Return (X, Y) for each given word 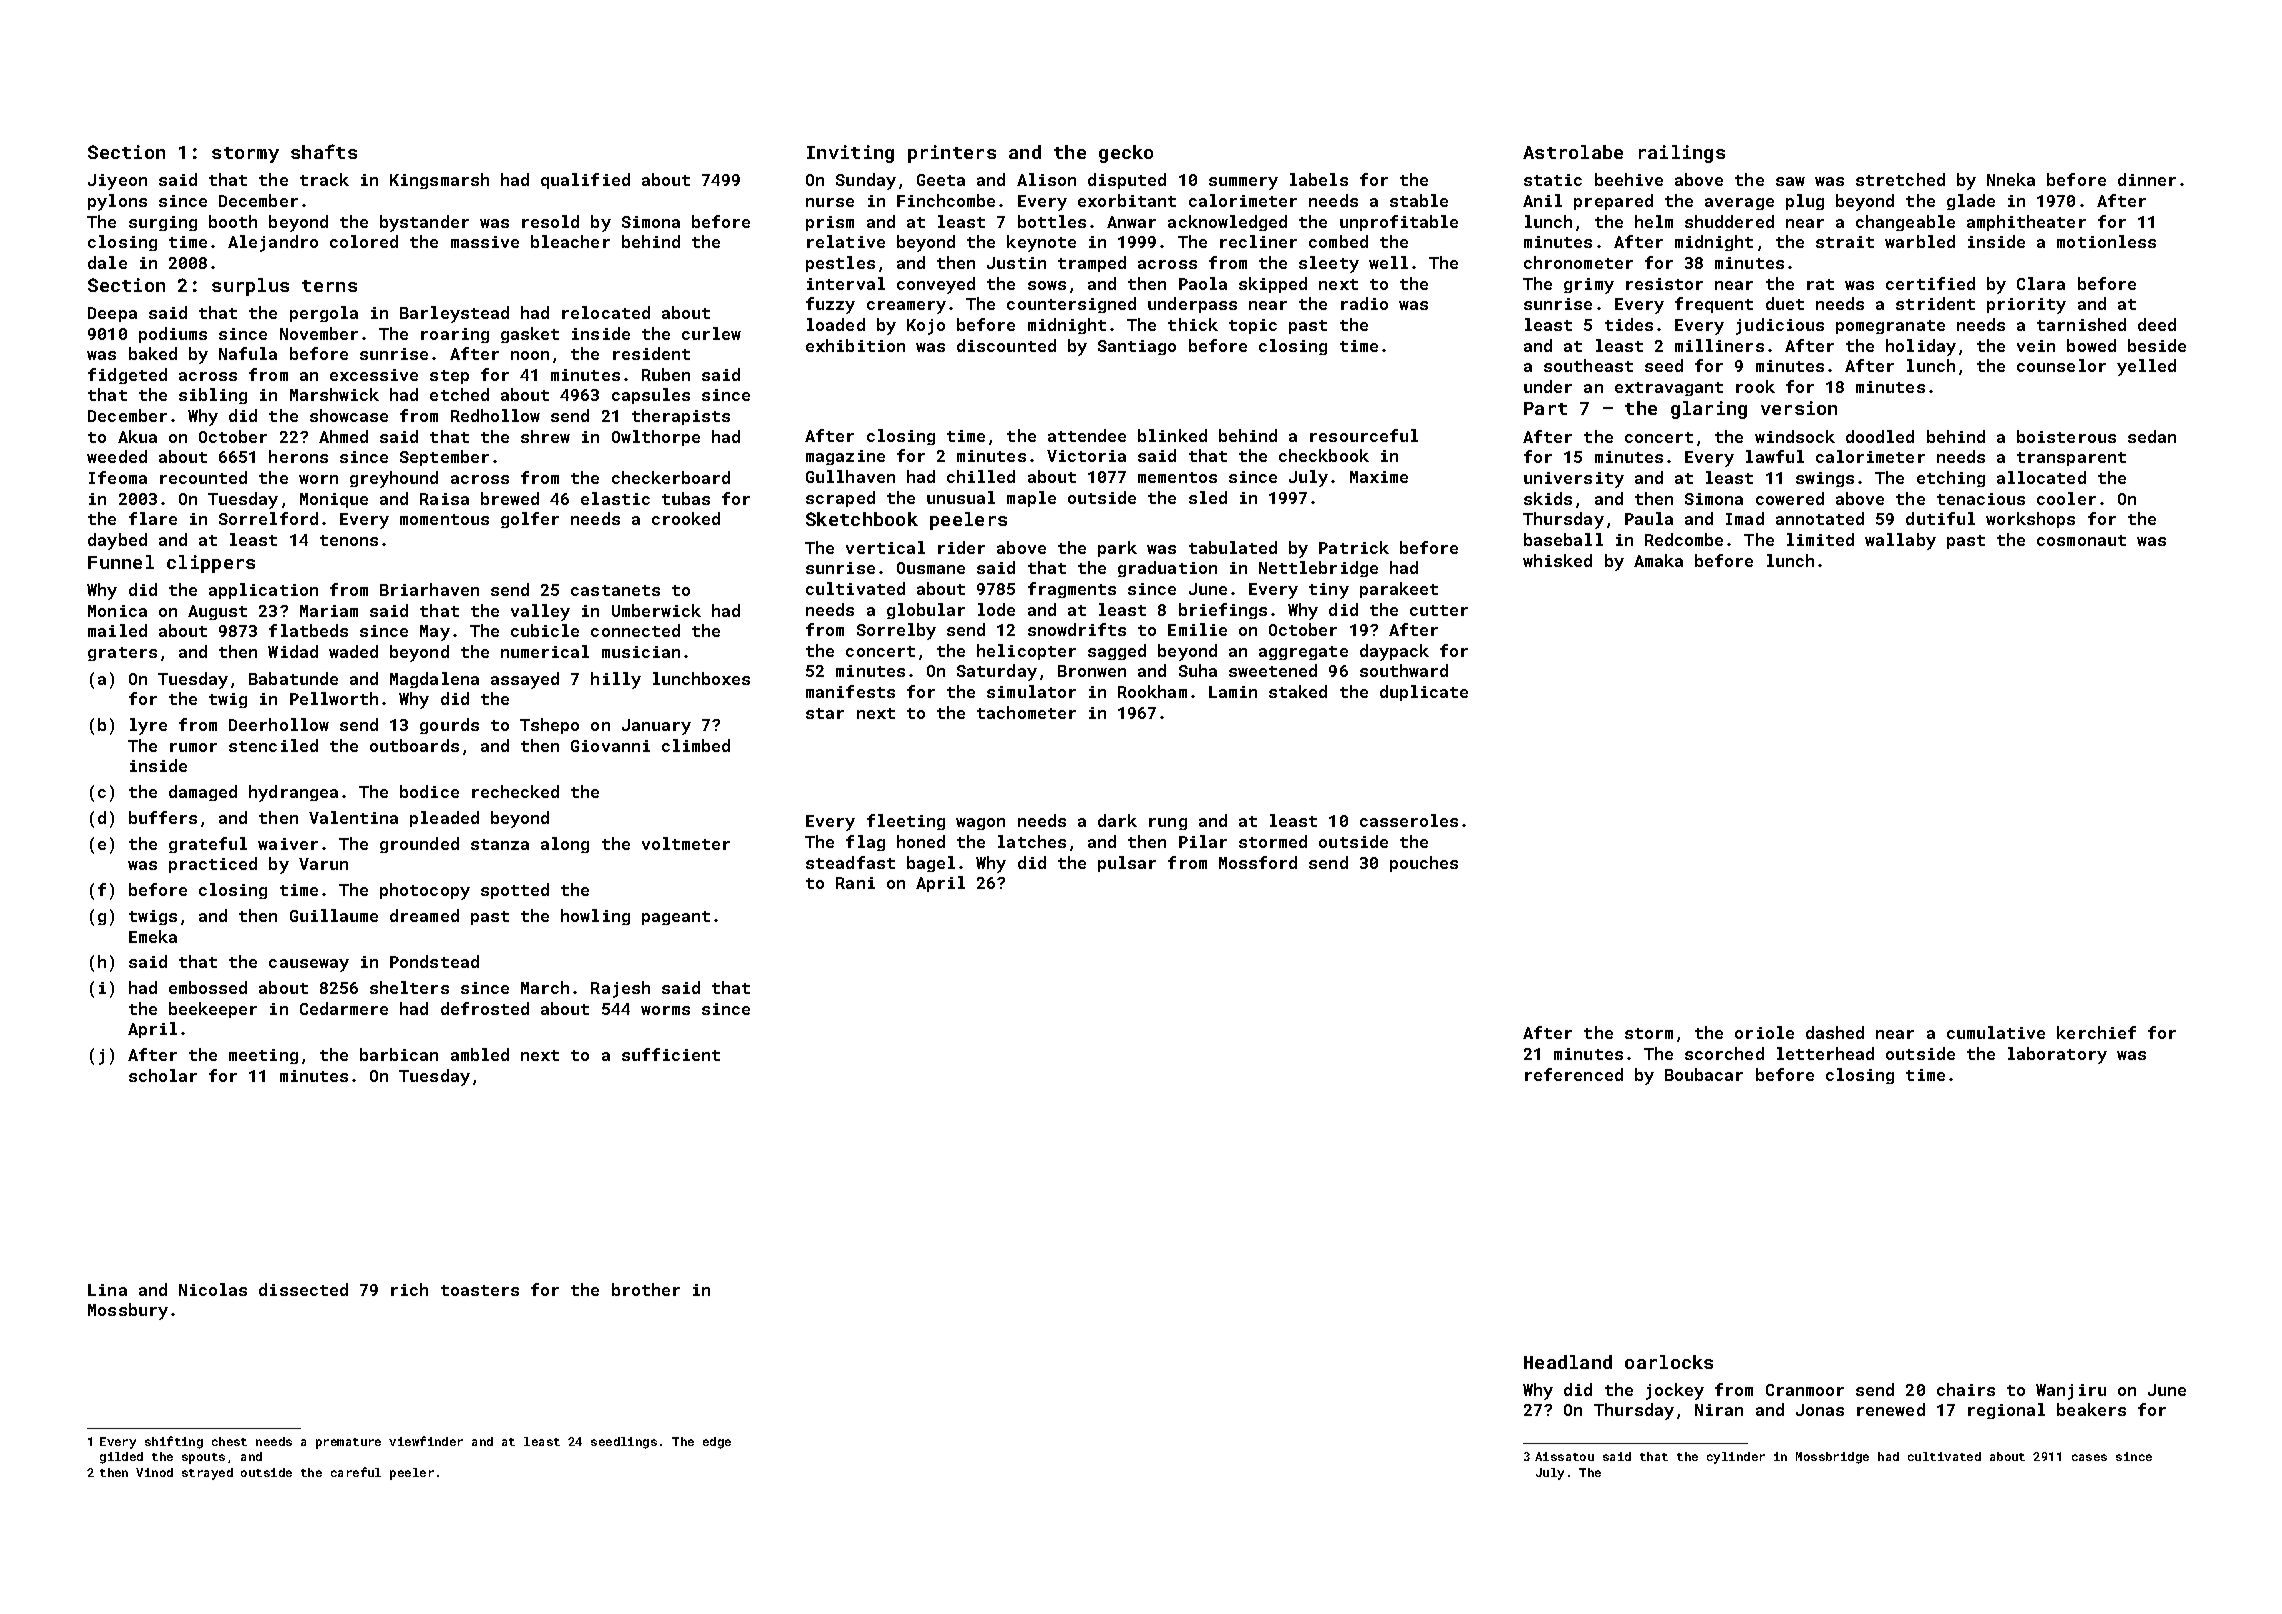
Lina (107, 1290)
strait (1845, 242)
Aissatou (1564, 1456)
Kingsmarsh (439, 181)
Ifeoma (118, 477)
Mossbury (128, 1311)
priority (2026, 306)
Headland (1568, 1362)
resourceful (1364, 435)
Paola (1203, 283)
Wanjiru (2071, 1392)
